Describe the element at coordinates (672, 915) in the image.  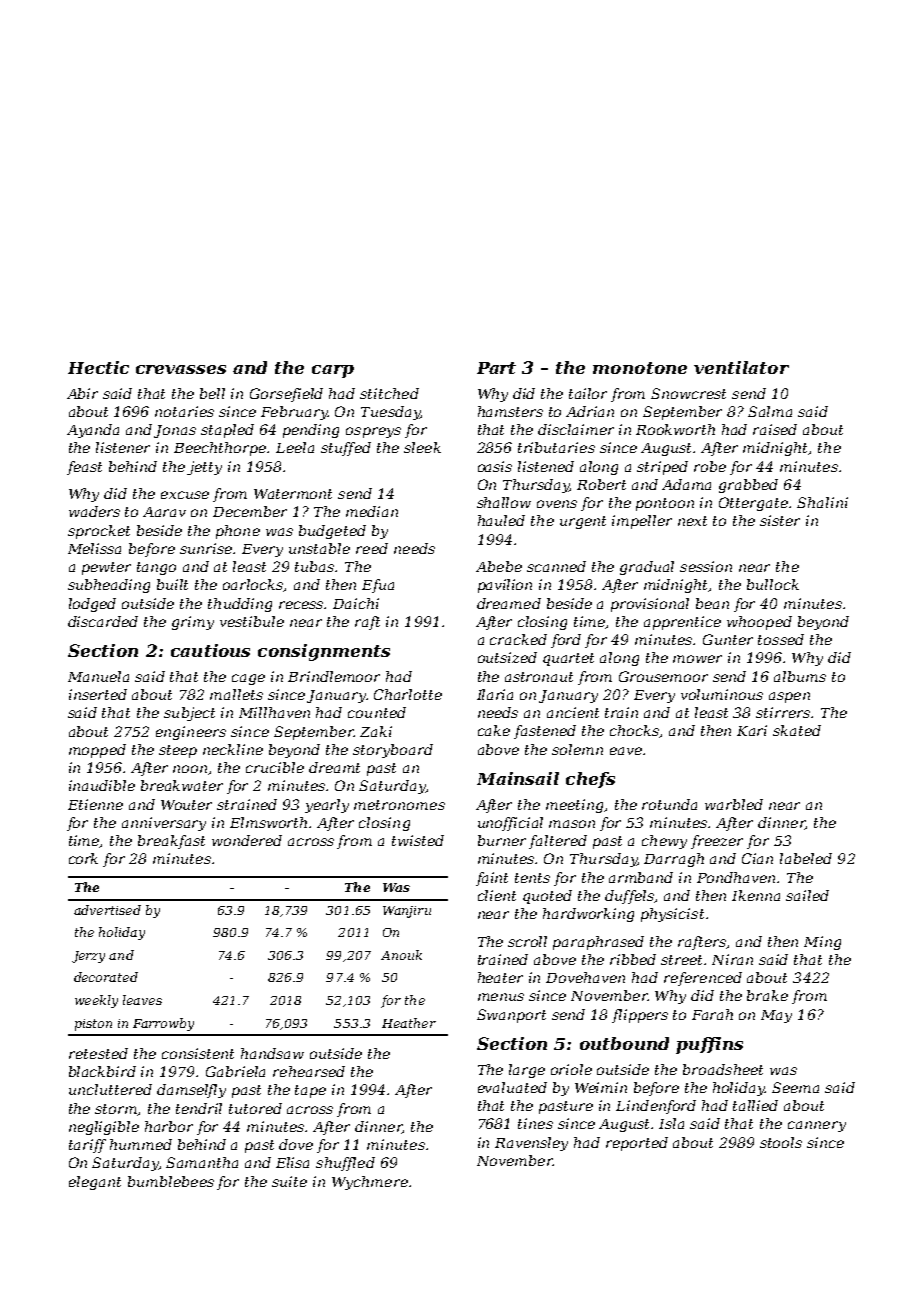
I see `physicist` at that location.
